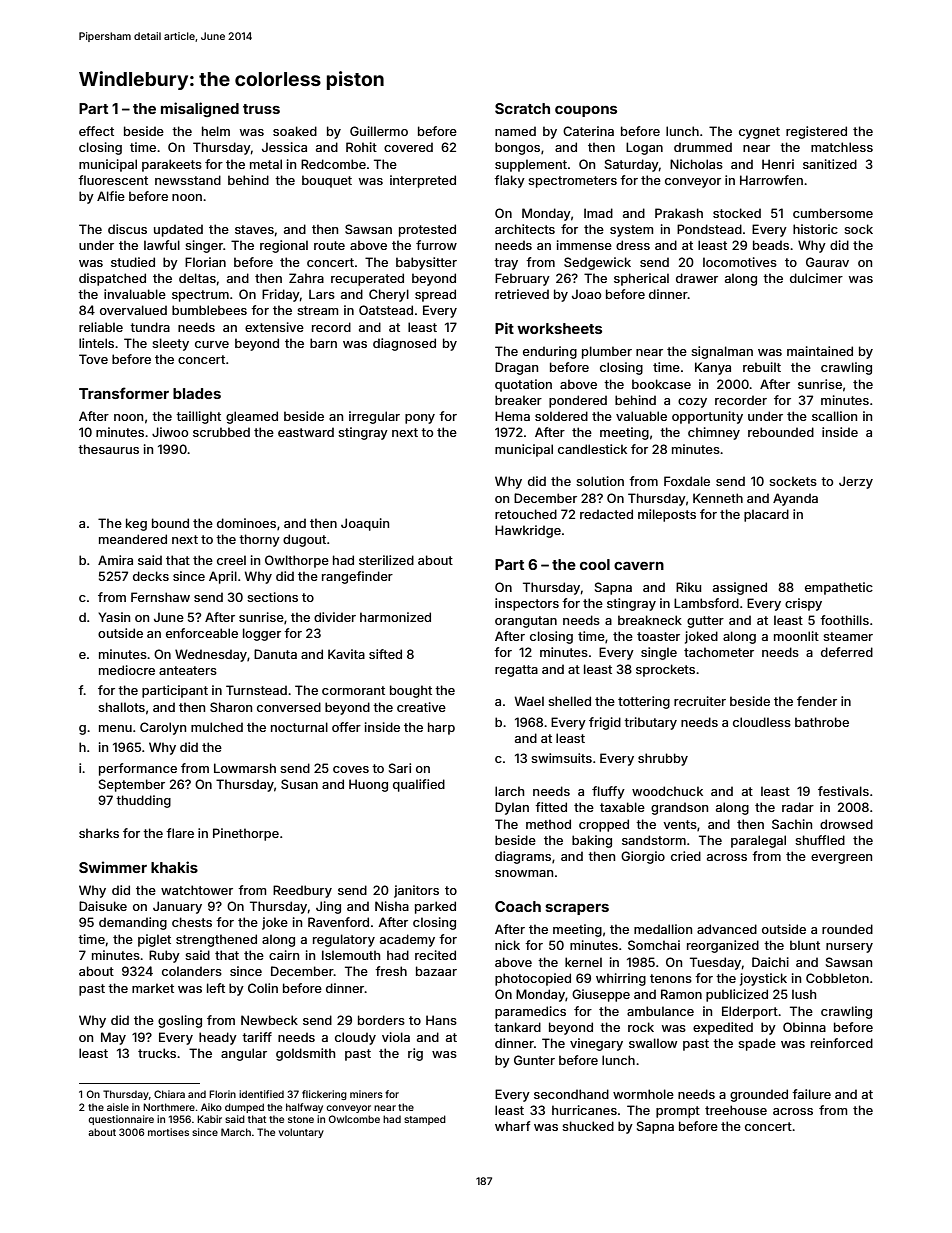  I want to click on scrubbed, so click(221, 432).
